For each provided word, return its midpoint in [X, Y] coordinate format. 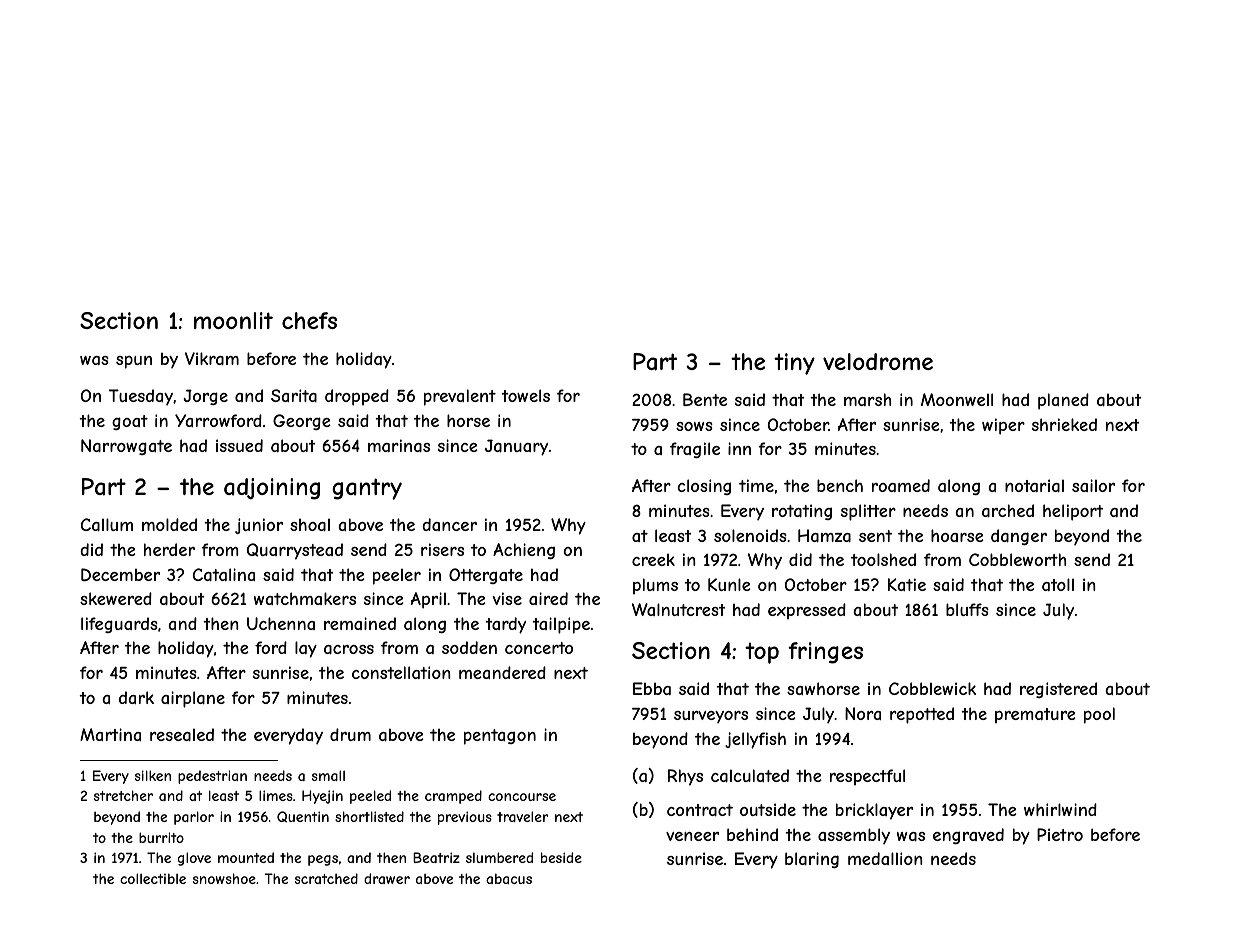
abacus [509, 878]
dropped [357, 397]
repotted [922, 715]
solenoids [750, 535]
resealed [182, 734]
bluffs [967, 609]
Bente [705, 399]
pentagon [500, 737]
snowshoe [224, 878]
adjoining [272, 489]
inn [739, 448]
